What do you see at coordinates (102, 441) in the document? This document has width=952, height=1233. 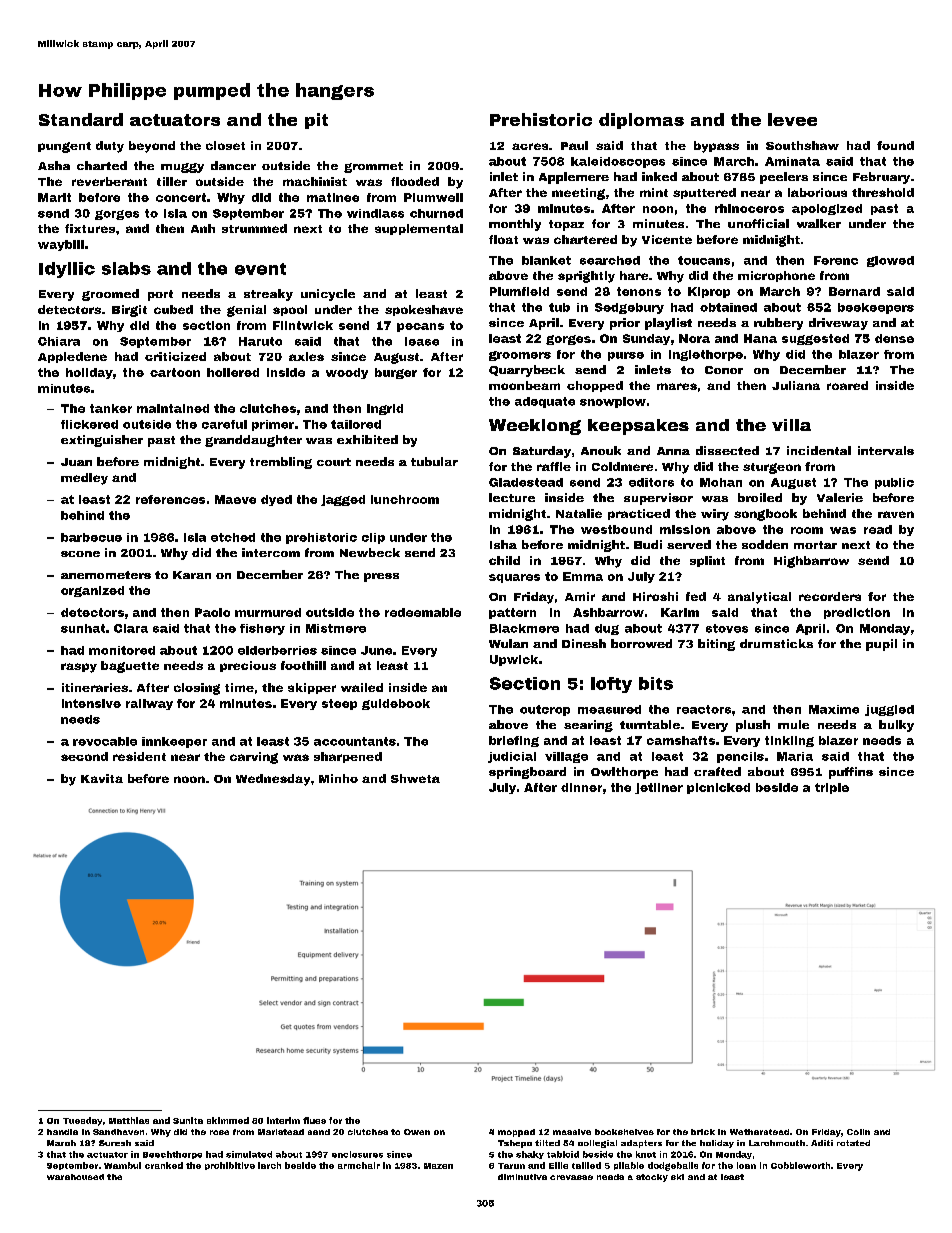 I see `extinguisher` at bounding box center [102, 441].
